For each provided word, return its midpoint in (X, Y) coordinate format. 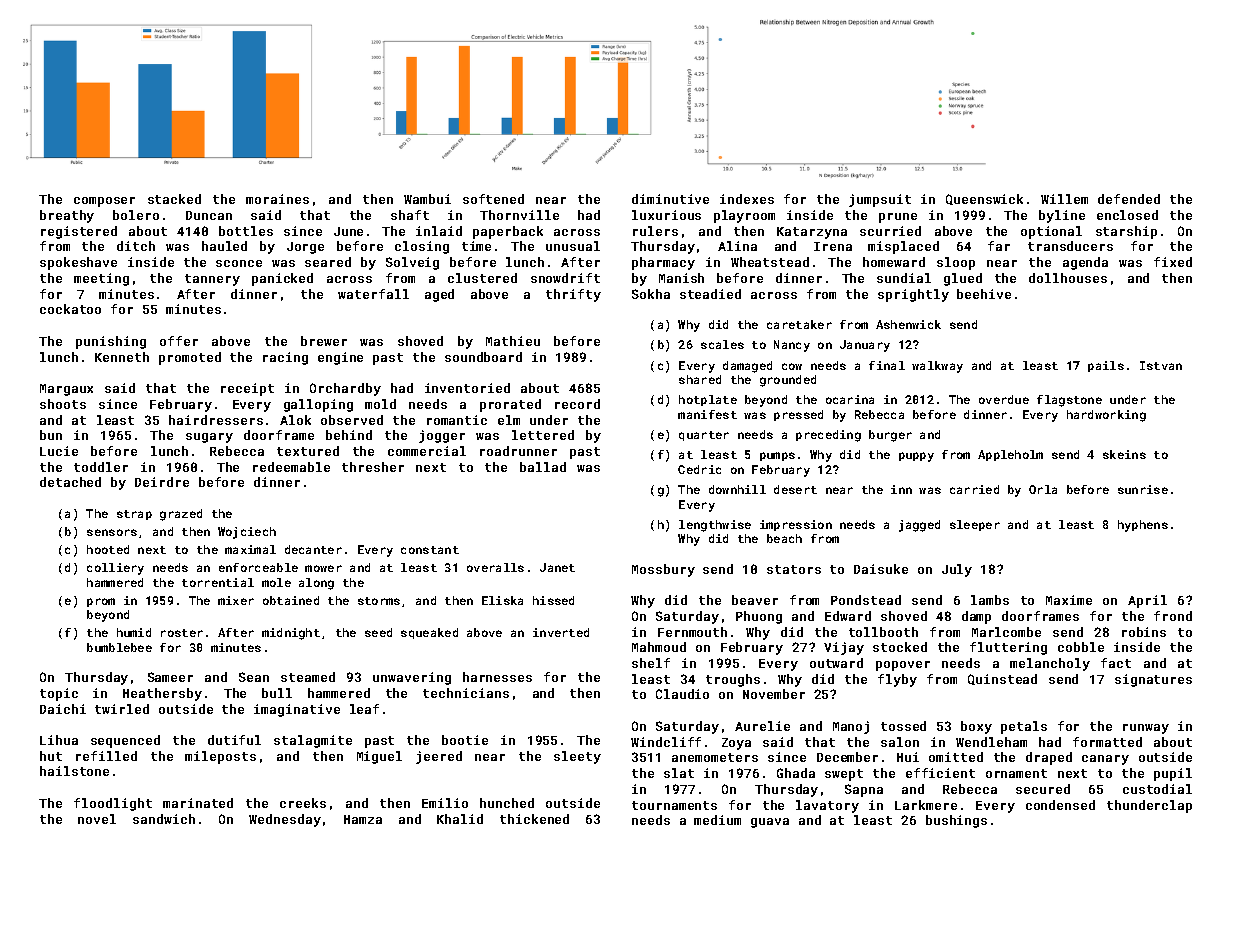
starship (1126, 232)
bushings (956, 821)
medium (717, 820)
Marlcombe (1006, 632)
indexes (747, 199)
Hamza (363, 819)
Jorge (305, 248)
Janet (557, 567)
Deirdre (162, 482)
